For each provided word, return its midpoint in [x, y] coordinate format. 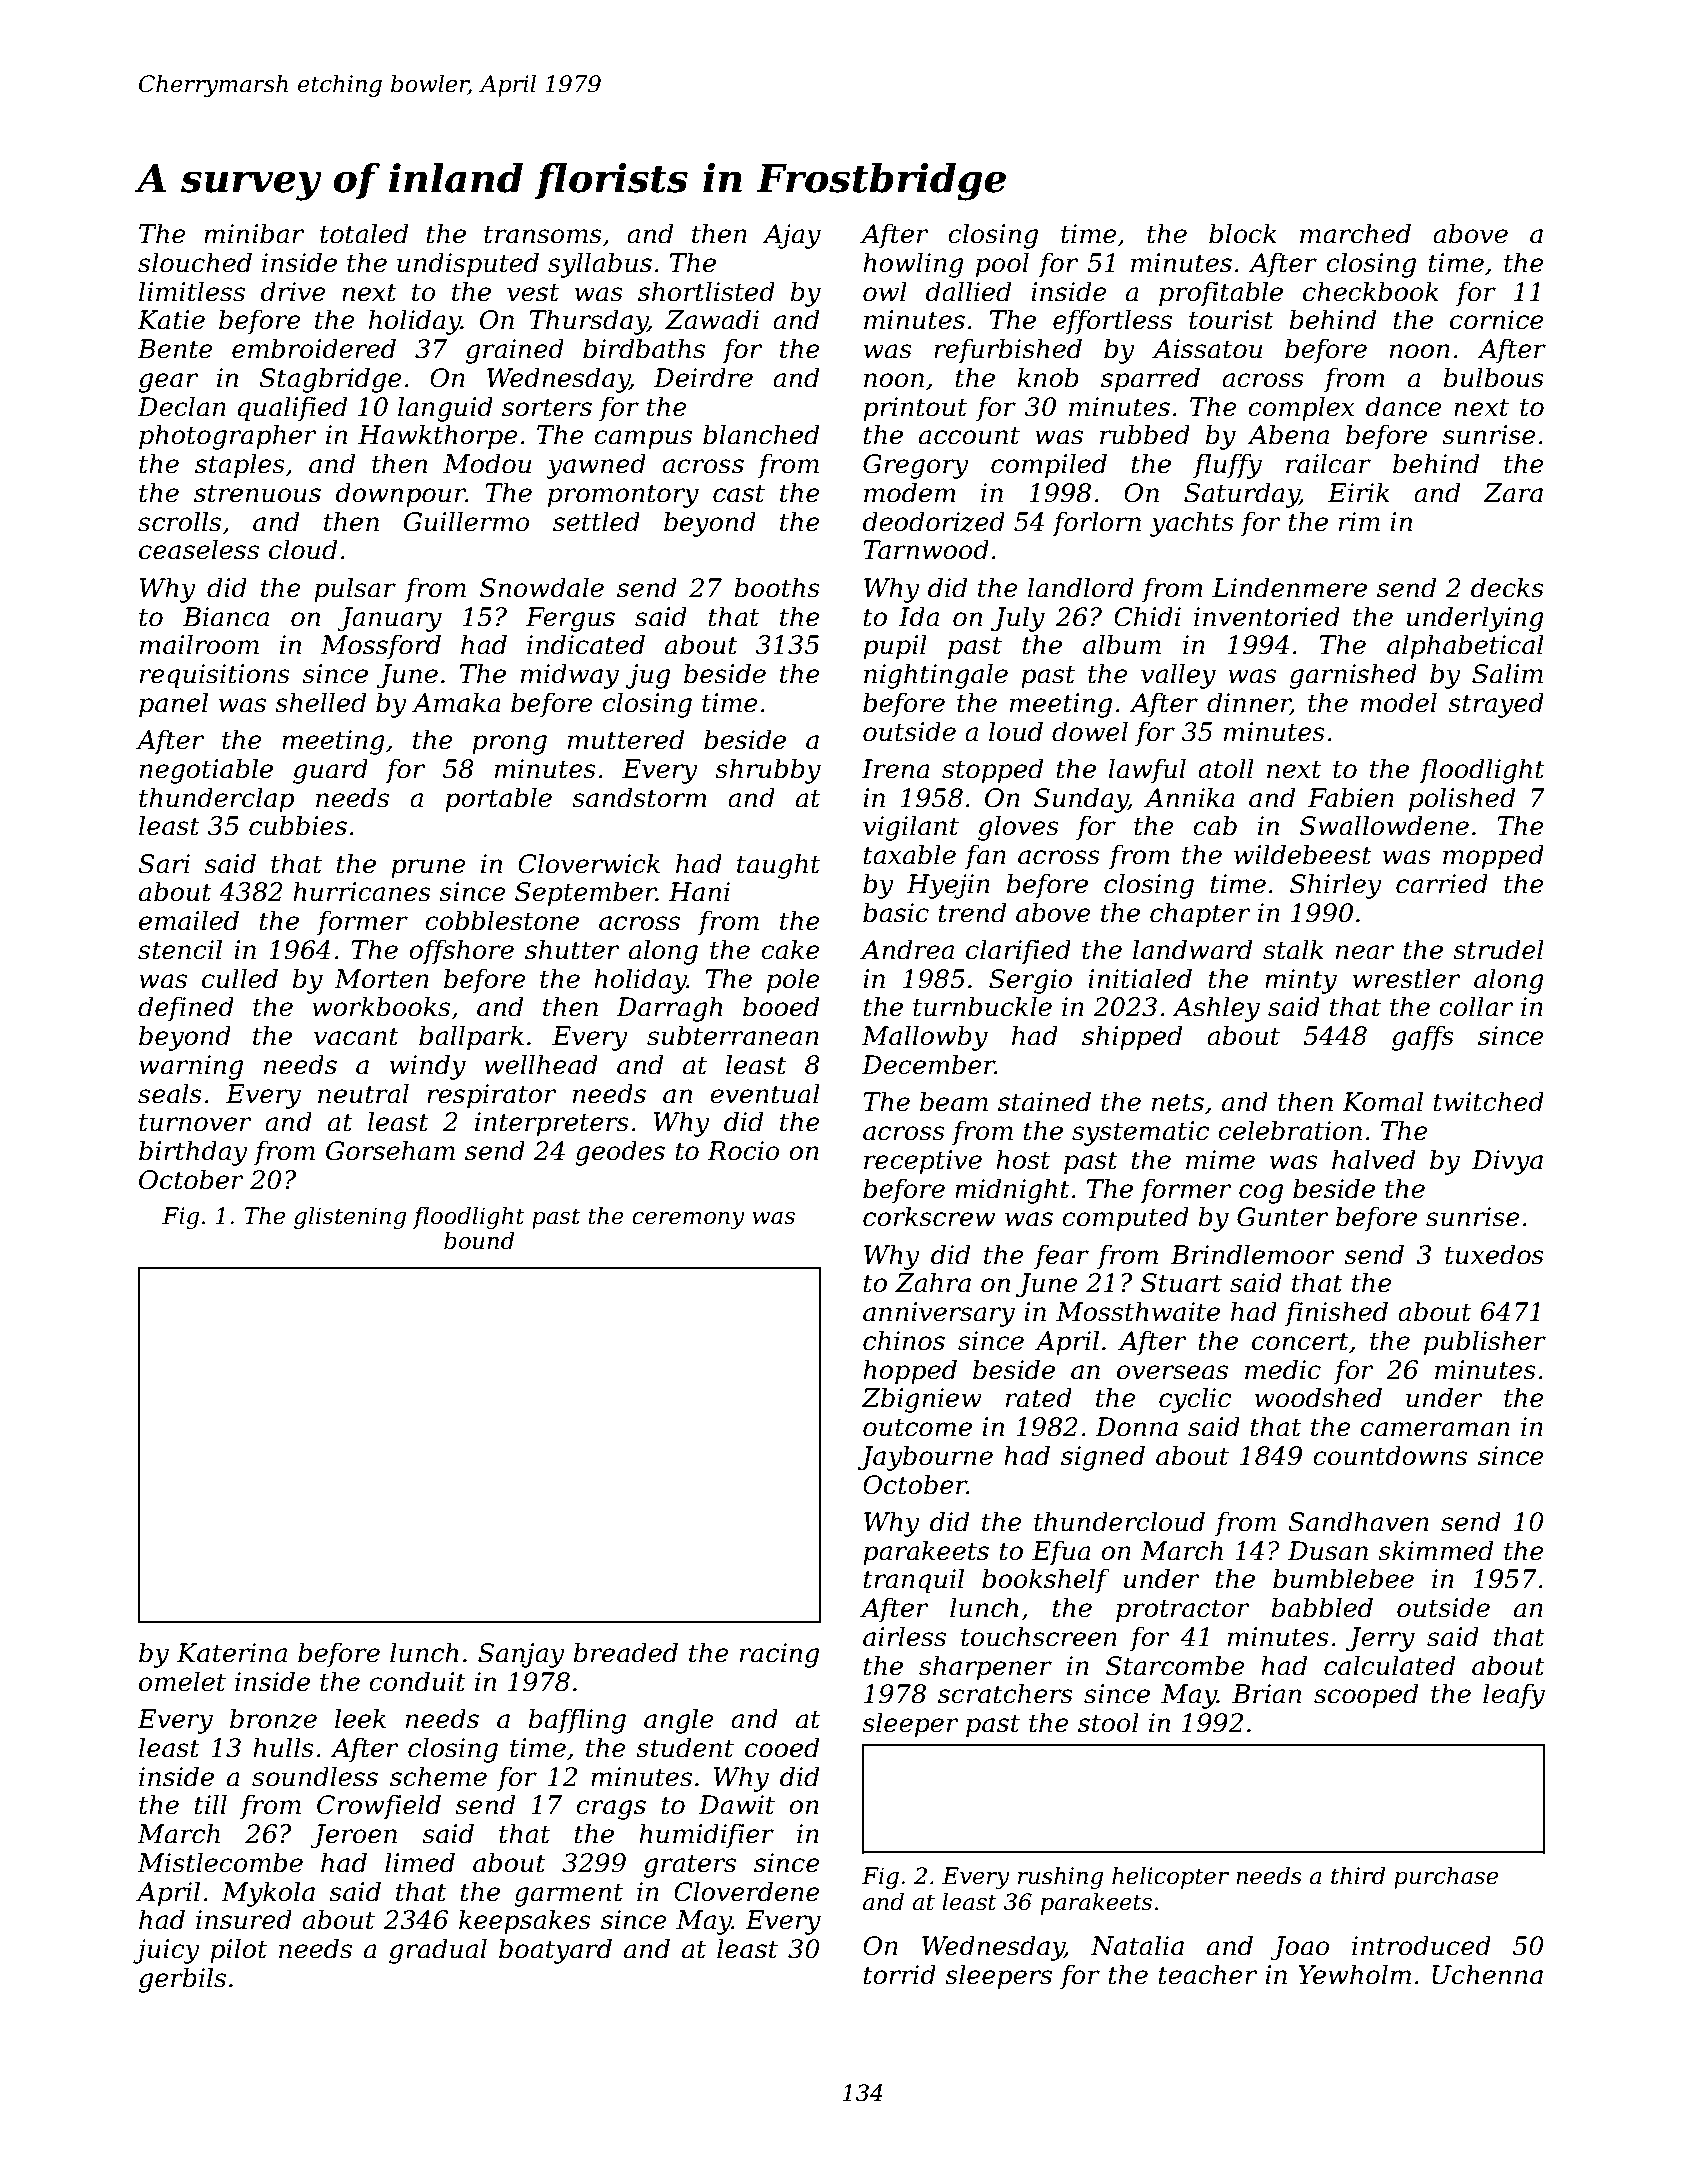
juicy [166, 1951]
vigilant [911, 828]
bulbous [1494, 377]
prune [428, 869]
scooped [1366, 1696]
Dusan [1328, 1551]
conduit [417, 1681]
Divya [1507, 1162]
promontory [623, 496]
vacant [356, 1036]
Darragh [669, 1009]
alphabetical [1465, 647]
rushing [1060, 1878]
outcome [917, 1427]
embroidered [314, 348]
